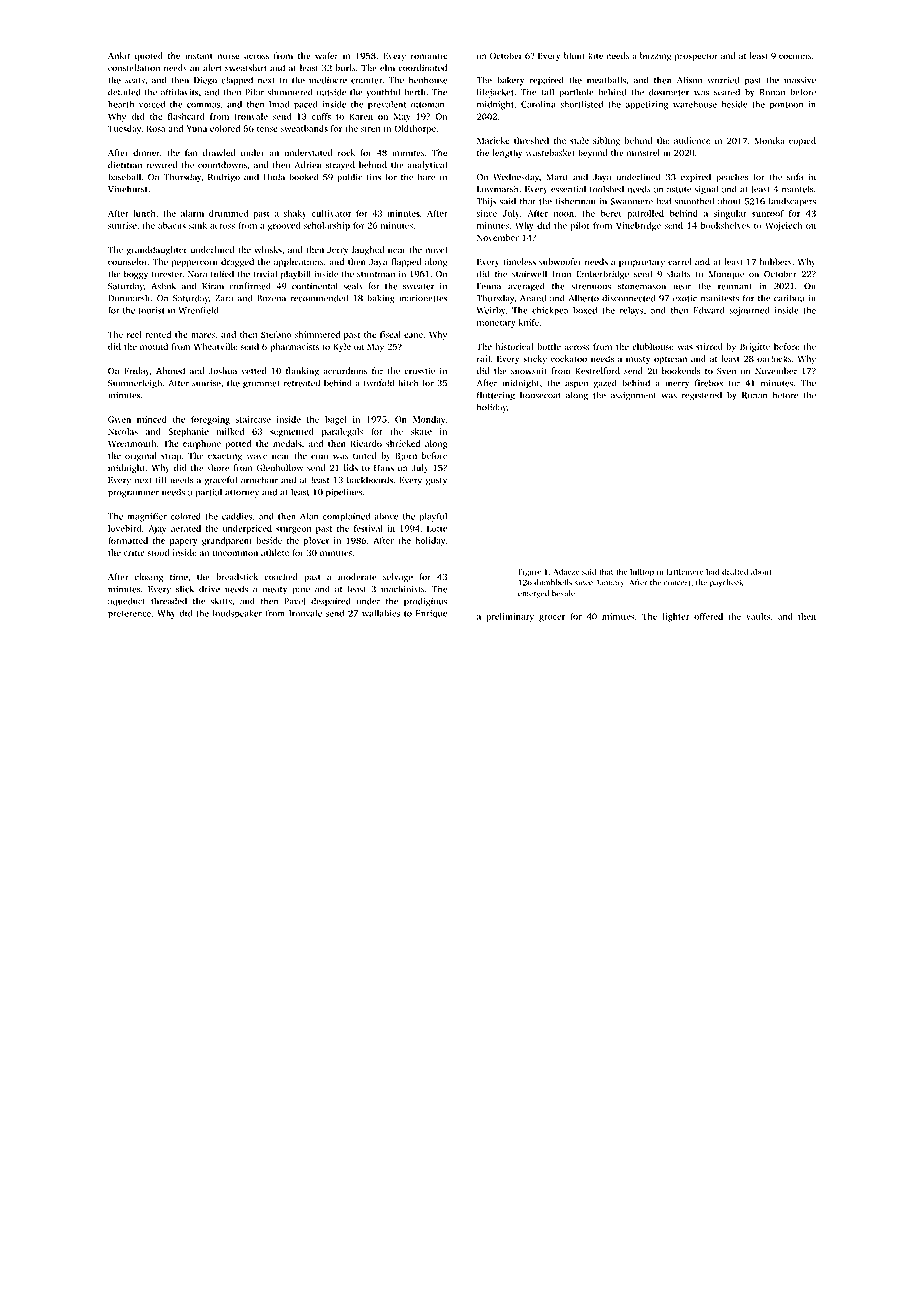 The image size is (924, 1308). Describe the element at coordinates (795, 57) in the screenshot. I see `cocoons` at that location.
